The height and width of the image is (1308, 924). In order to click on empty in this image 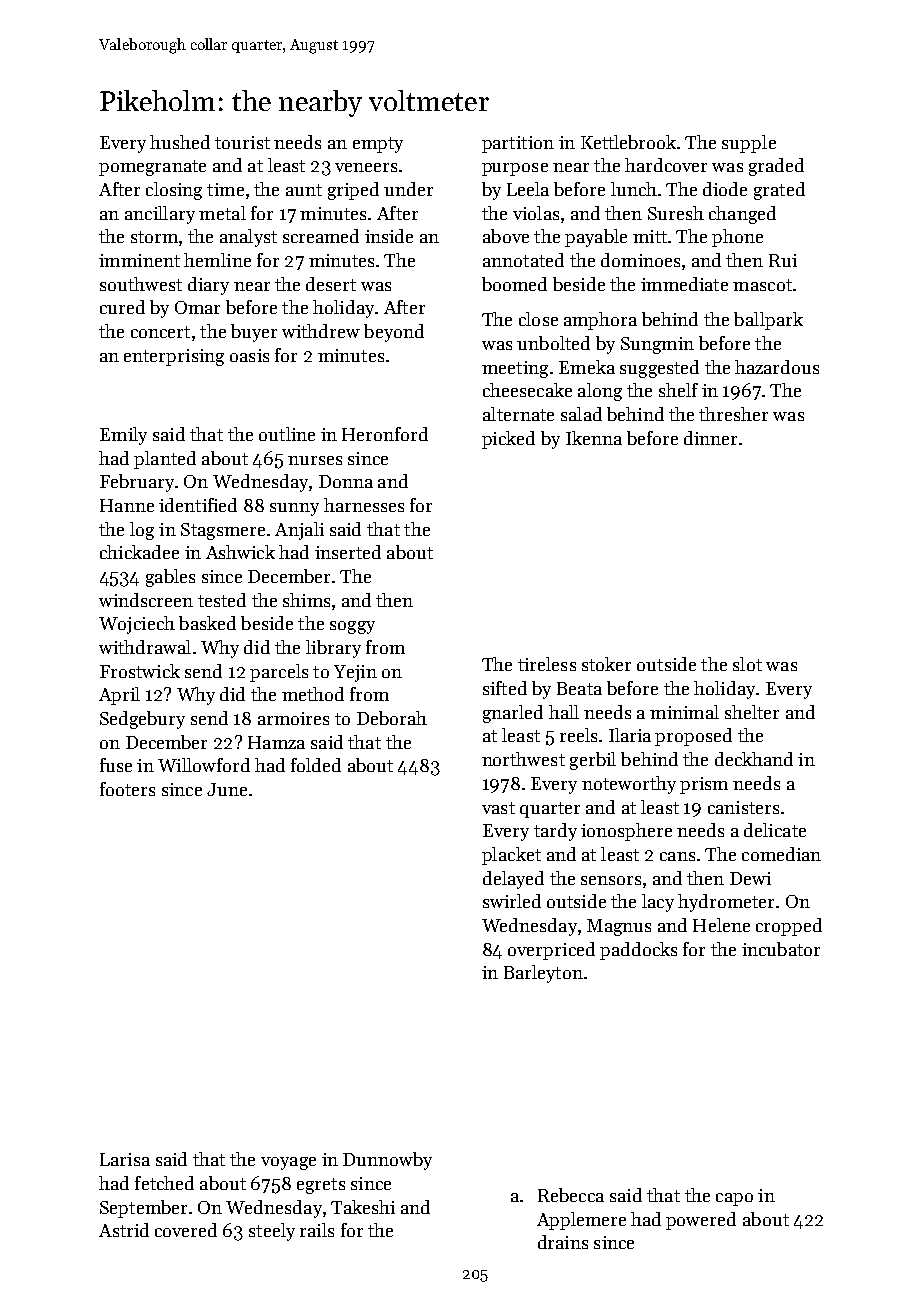, I will do `click(378, 145)`.
